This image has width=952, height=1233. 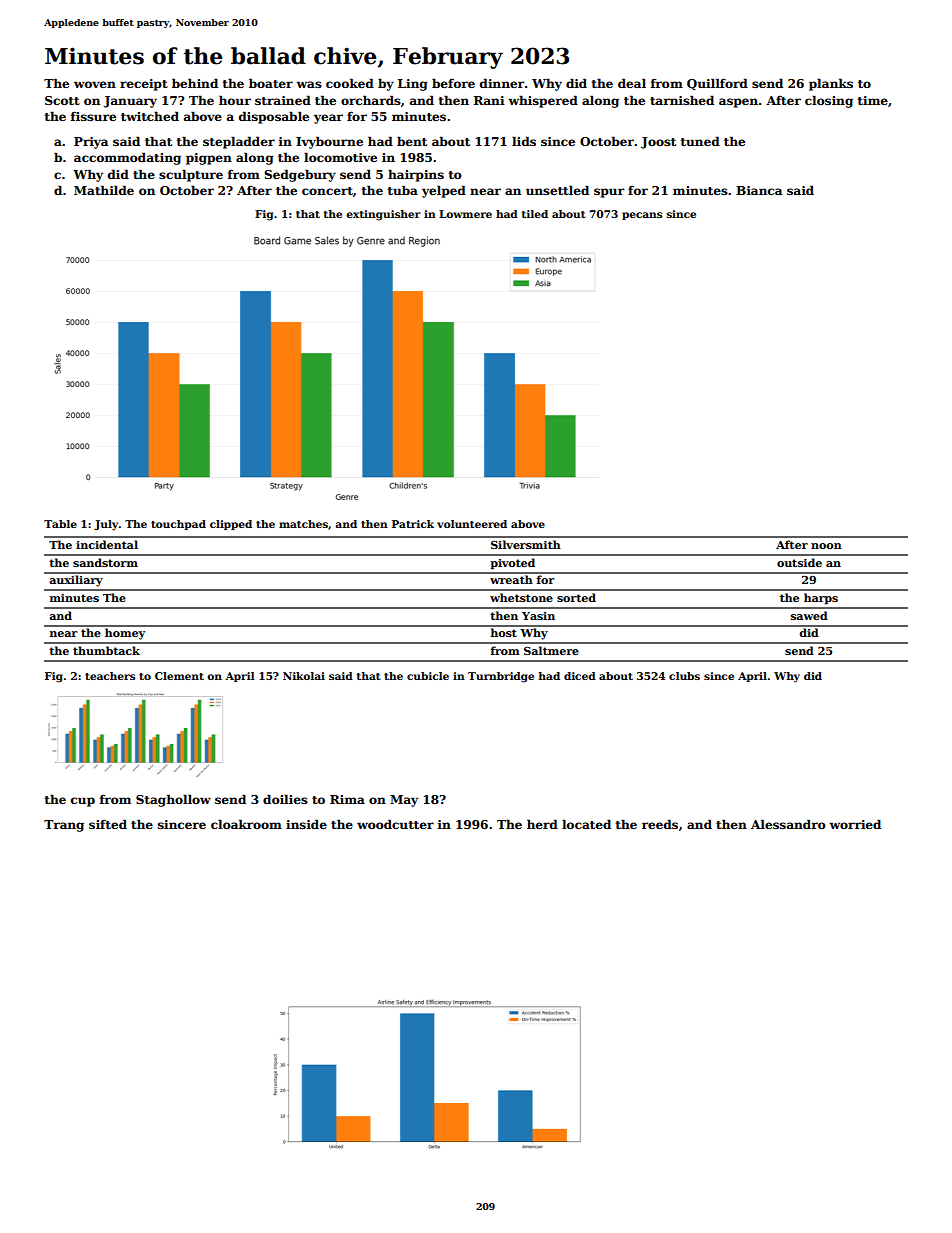 What do you see at coordinates (642, 216) in the image?
I see `pecans` at bounding box center [642, 216].
